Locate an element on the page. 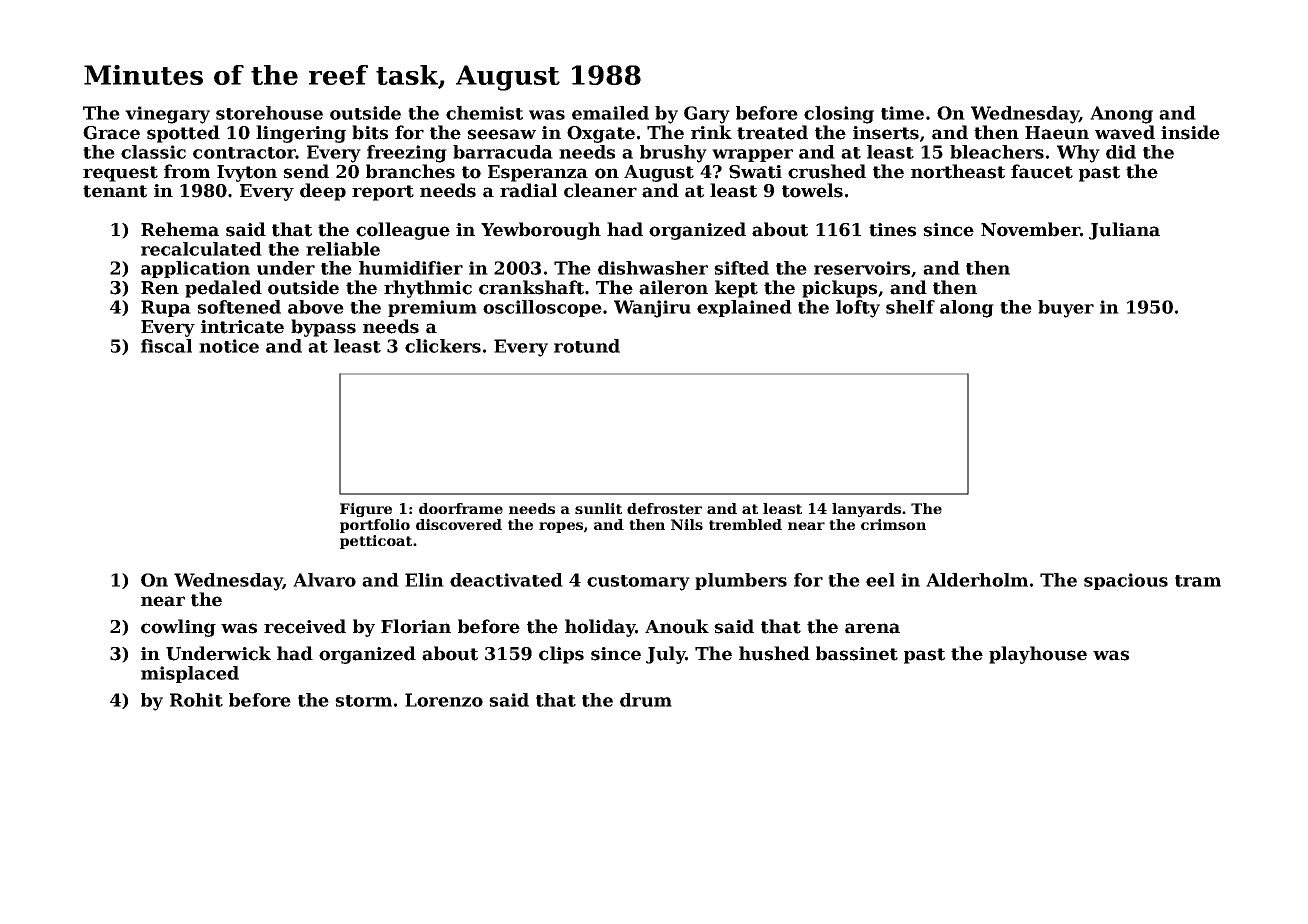 This page has height=924, width=1308. Anong is located at coordinates (1121, 115).
